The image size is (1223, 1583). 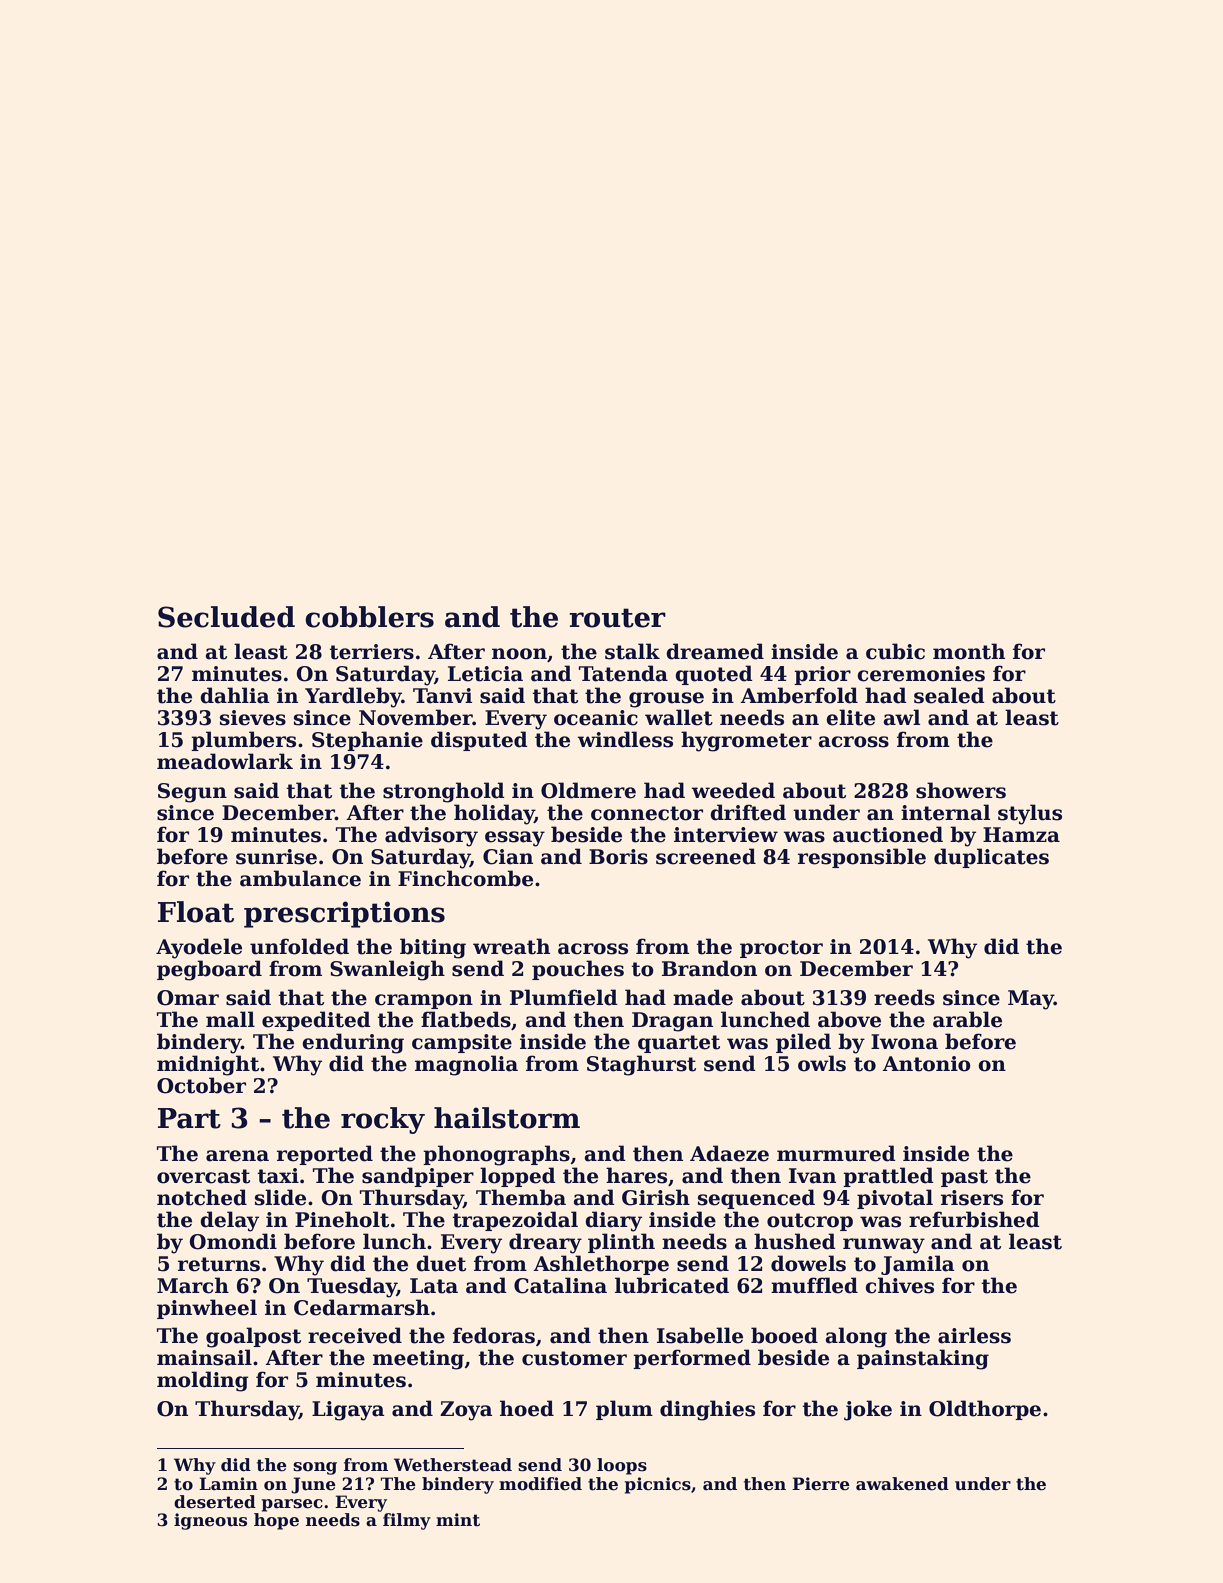 I want to click on refurbished, so click(x=974, y=1219).
